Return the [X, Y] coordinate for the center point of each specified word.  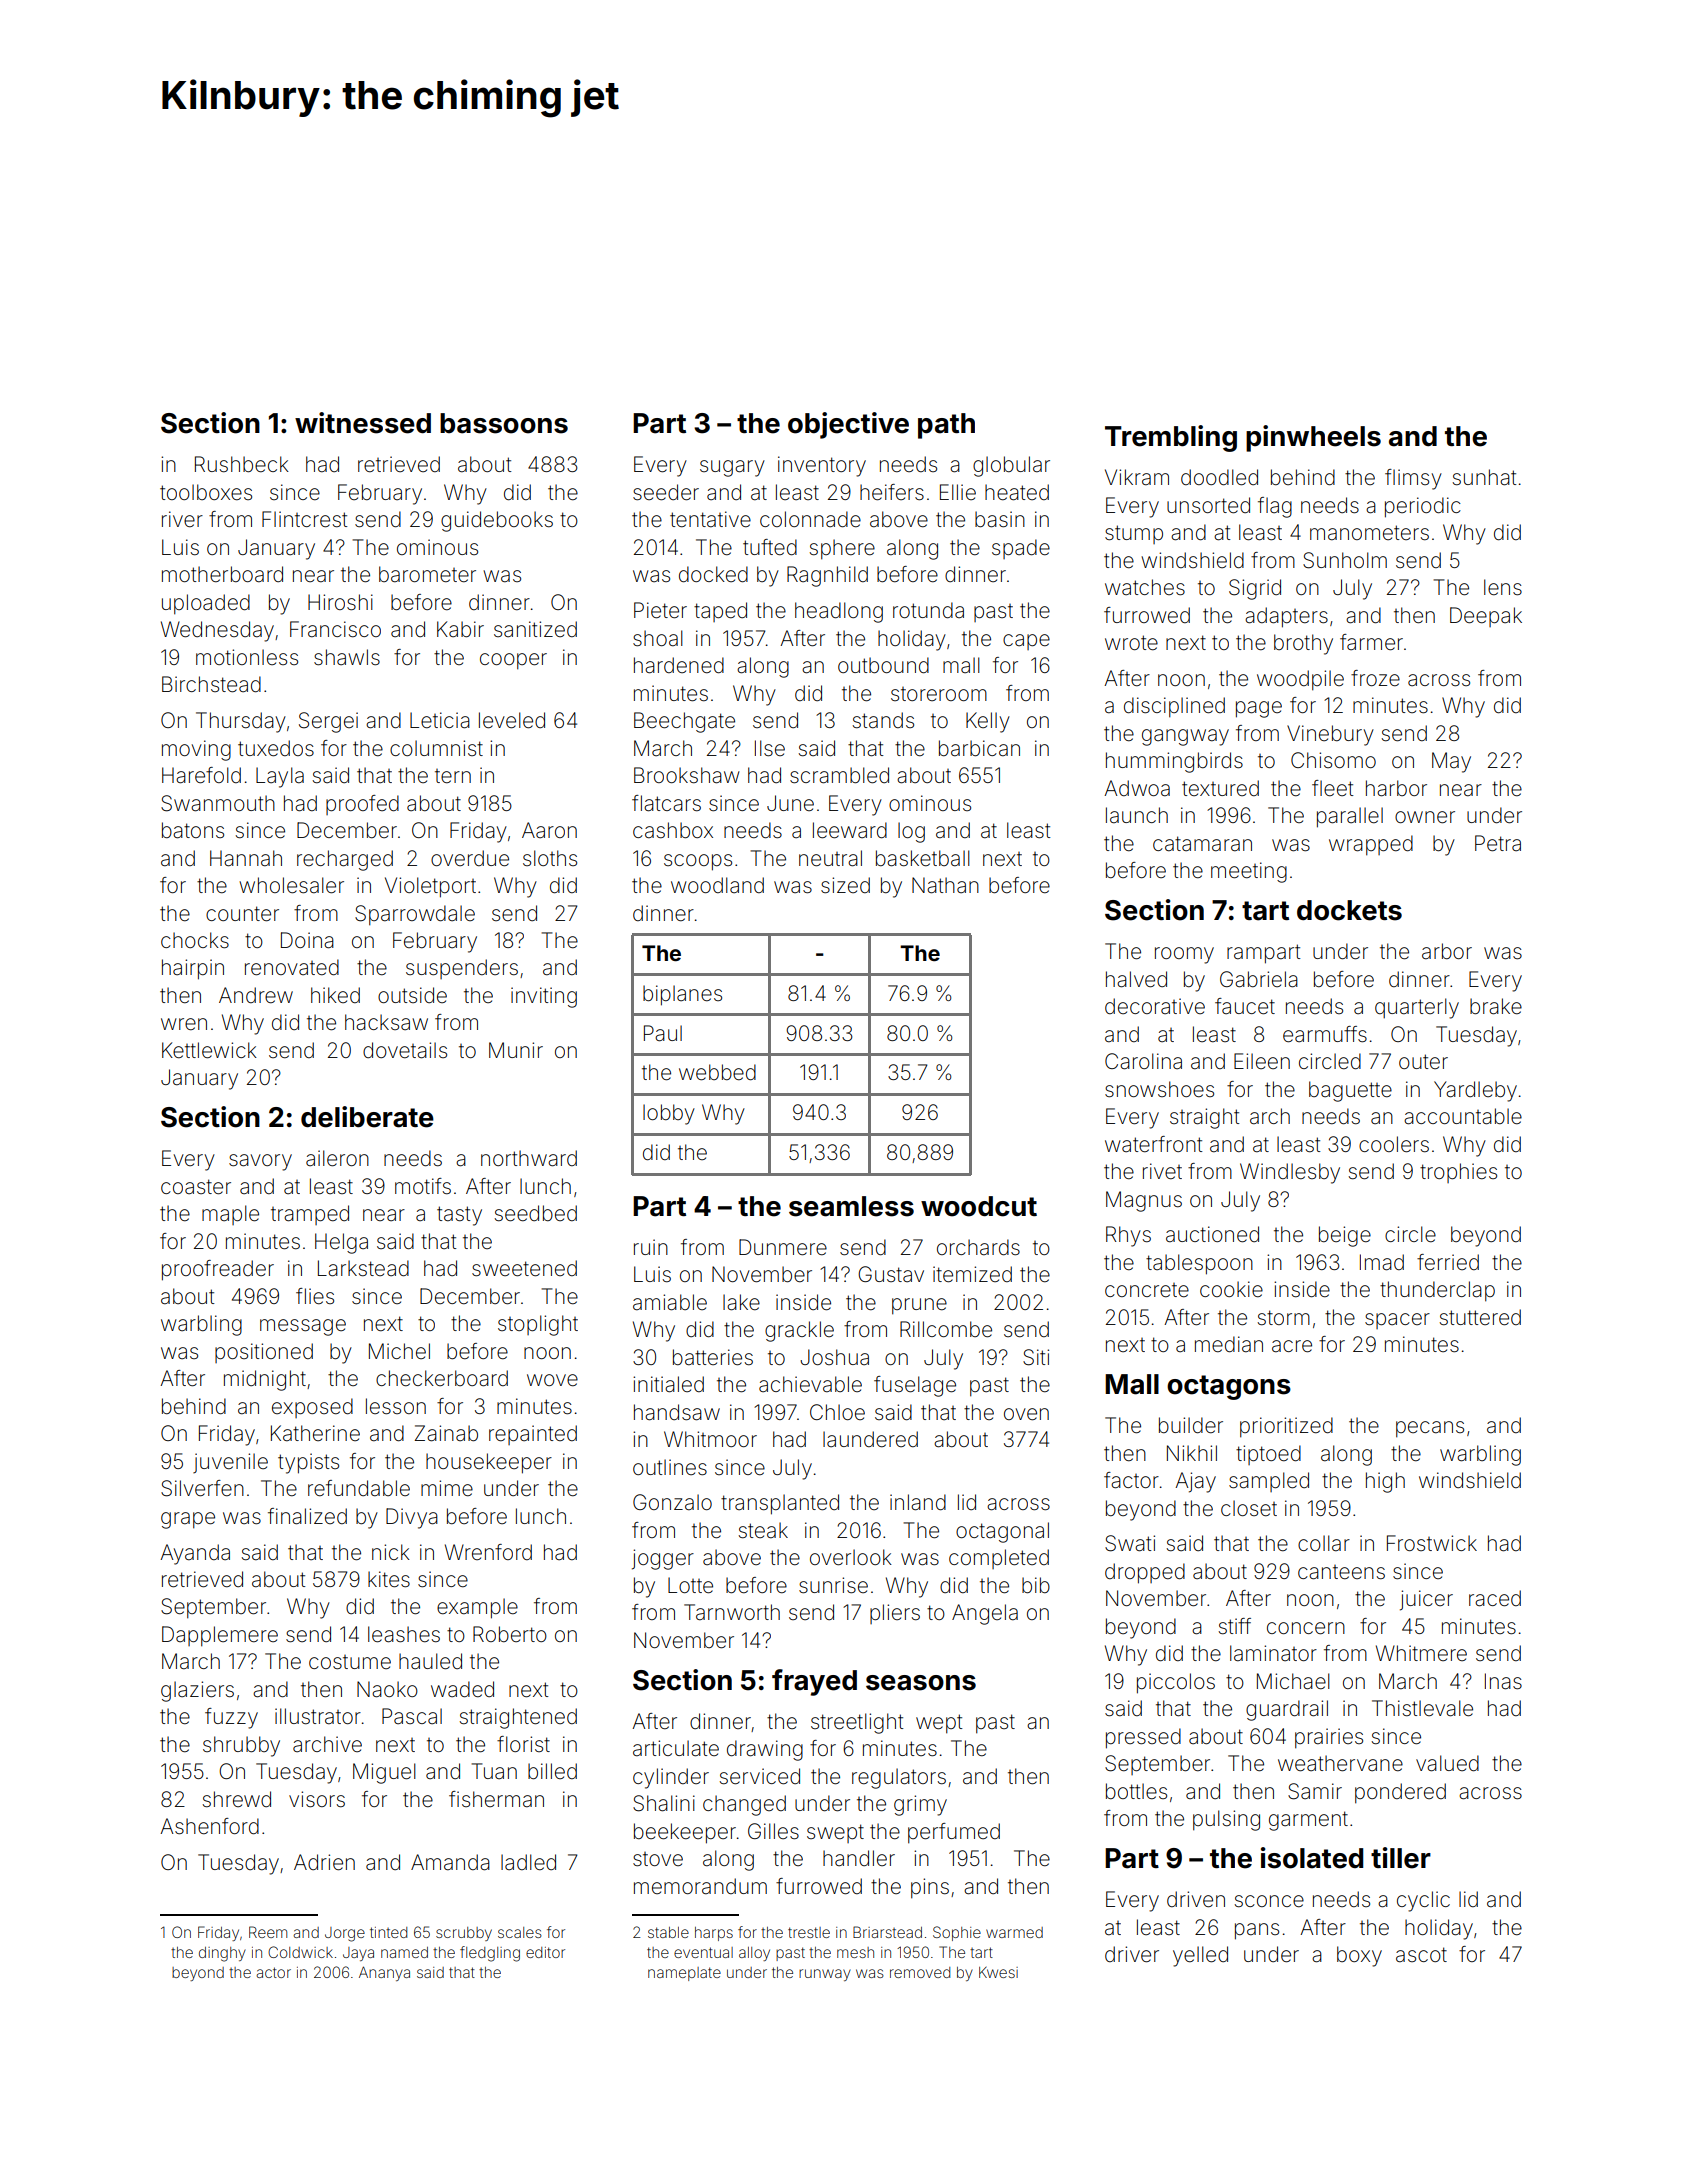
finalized [307, 1516]
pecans [1430, 1429]
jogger [663, 1559]
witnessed [363, 423]
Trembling [1171, 438]
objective [848, 425]
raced [1495, 1598]
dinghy [222, 1954]
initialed [668, 1384]
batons [193, 830]
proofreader [218, 1270]
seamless [851, 1206]
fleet [1332, 788]
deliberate [367, 1117]
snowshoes [1159, 1089]
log [911, 832]
